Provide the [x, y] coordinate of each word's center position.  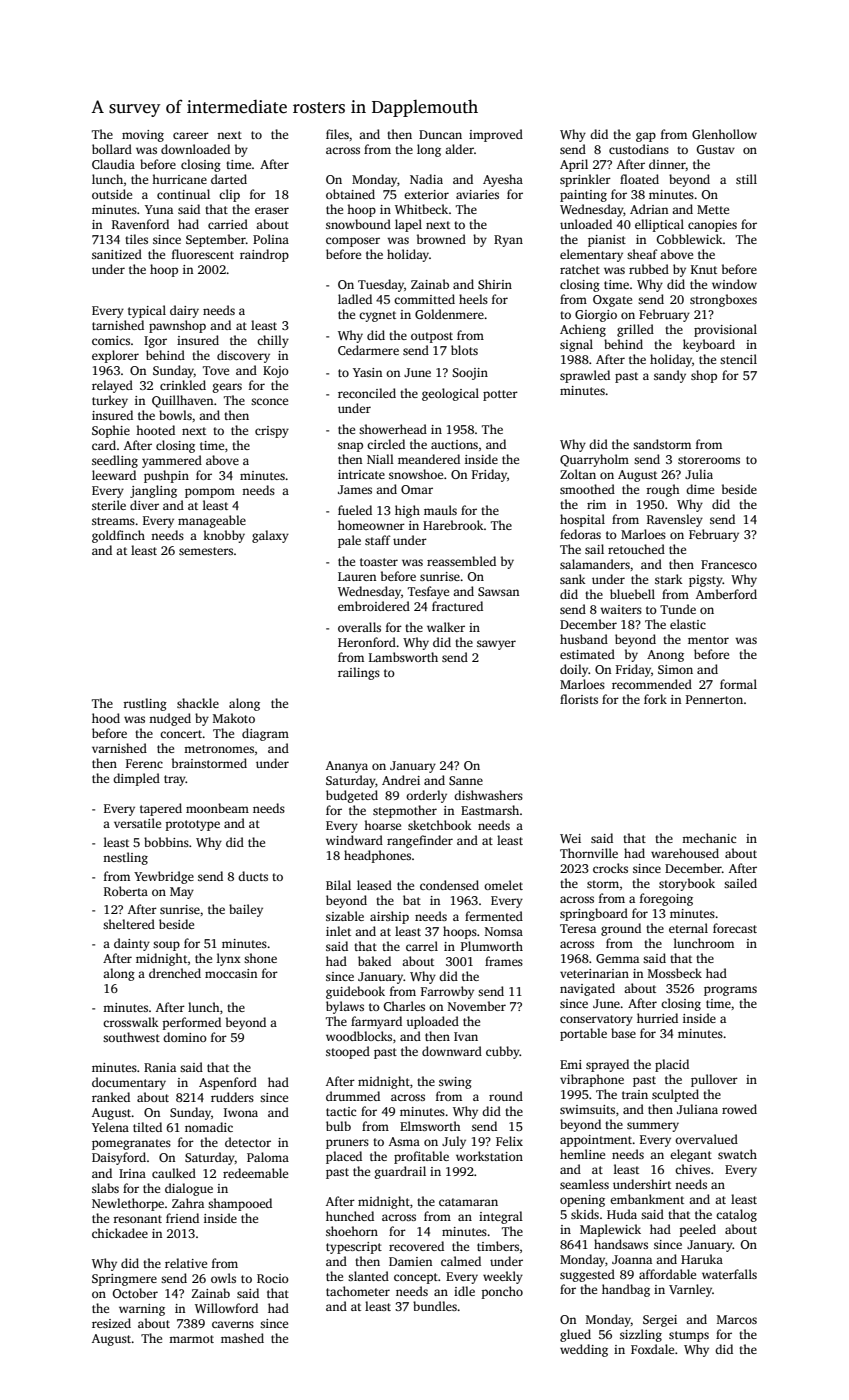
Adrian [649, 209]
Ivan [466, 1036]
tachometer [358, 1291]
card [104, 445]
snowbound [358, 224]
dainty [132, 944]
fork [655, 699]
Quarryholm [594, 460]
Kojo [276, 372]
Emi [571, 1064]
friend [182, 1218]
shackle [198, 703]
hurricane [179, 179]
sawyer [496, 645]
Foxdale [652, 1349]
